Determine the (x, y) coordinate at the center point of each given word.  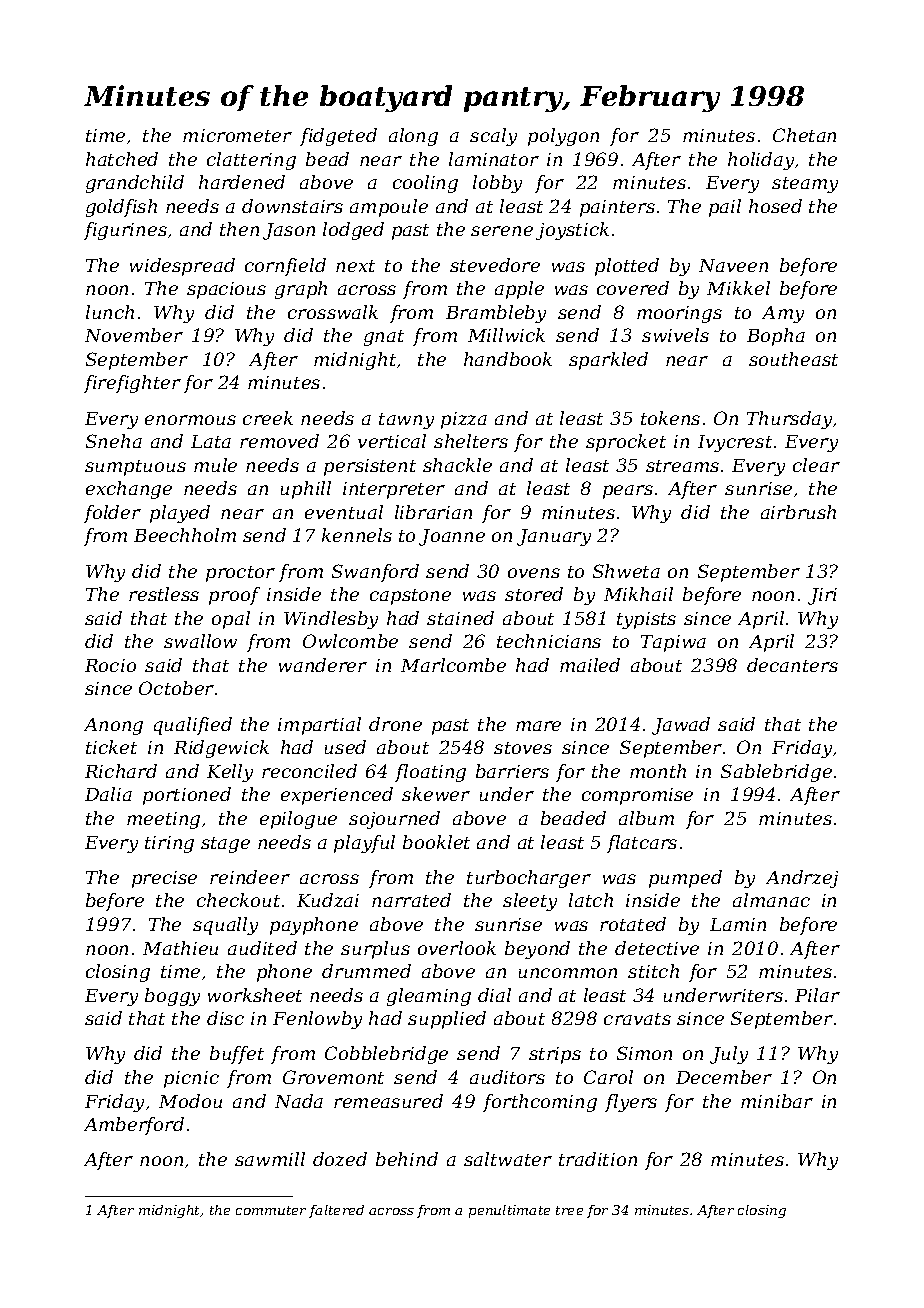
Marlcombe (453, 665)
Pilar (817, 995)
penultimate (509, 1211)
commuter (271, 1210)
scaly (493, 137)
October (176, 688)
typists (646, 620)
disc (225, 1018)
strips (555, 1055)
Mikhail (638, 594)
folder (112, 514)
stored (534, 594)
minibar (777, 1101)
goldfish (121, 208)
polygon (563, 137)
